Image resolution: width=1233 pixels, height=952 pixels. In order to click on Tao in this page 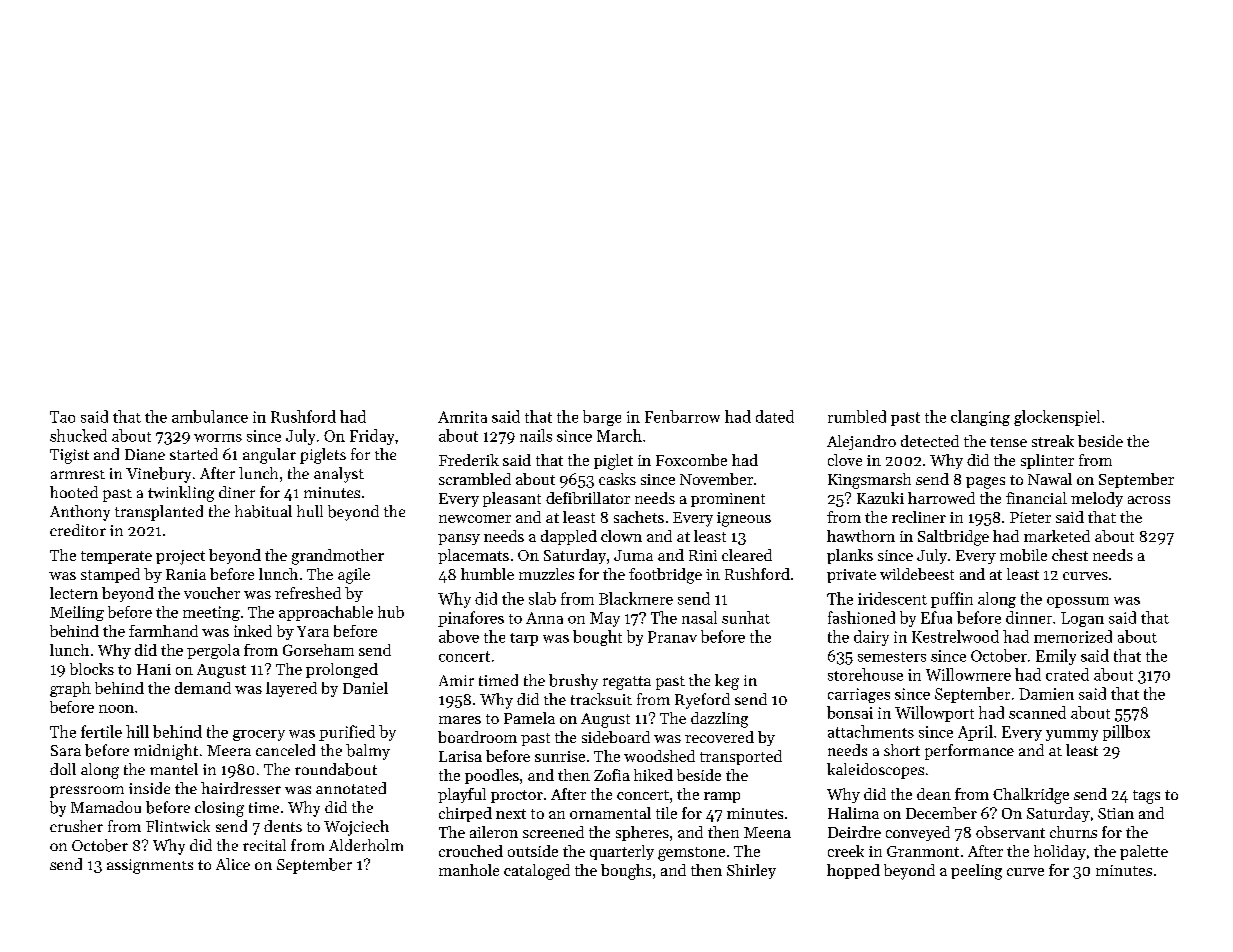, I will do `click(62, 417)`.
